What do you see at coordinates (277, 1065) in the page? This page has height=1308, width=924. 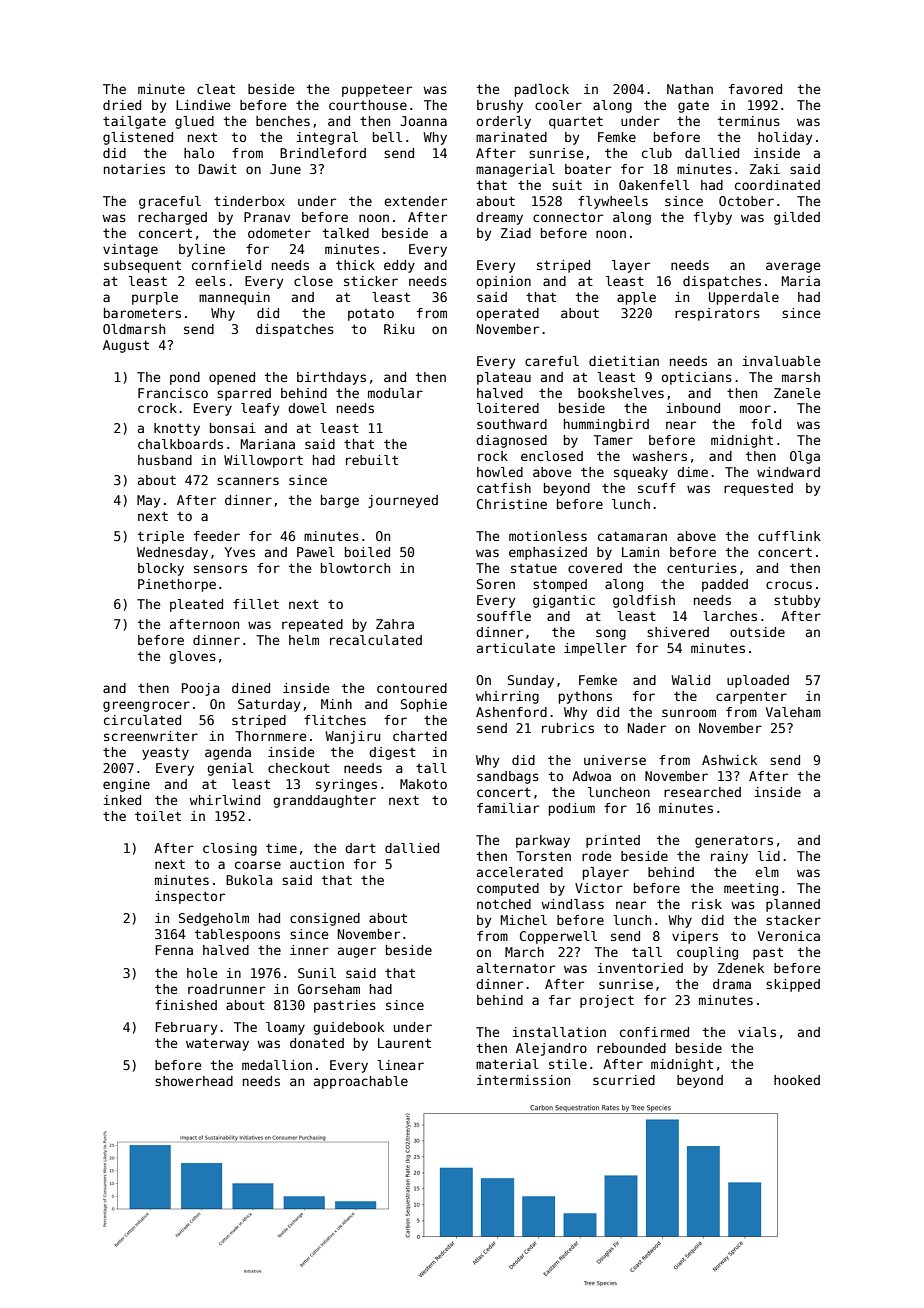 I see `medallion` at bounding box center [277, 1065].
